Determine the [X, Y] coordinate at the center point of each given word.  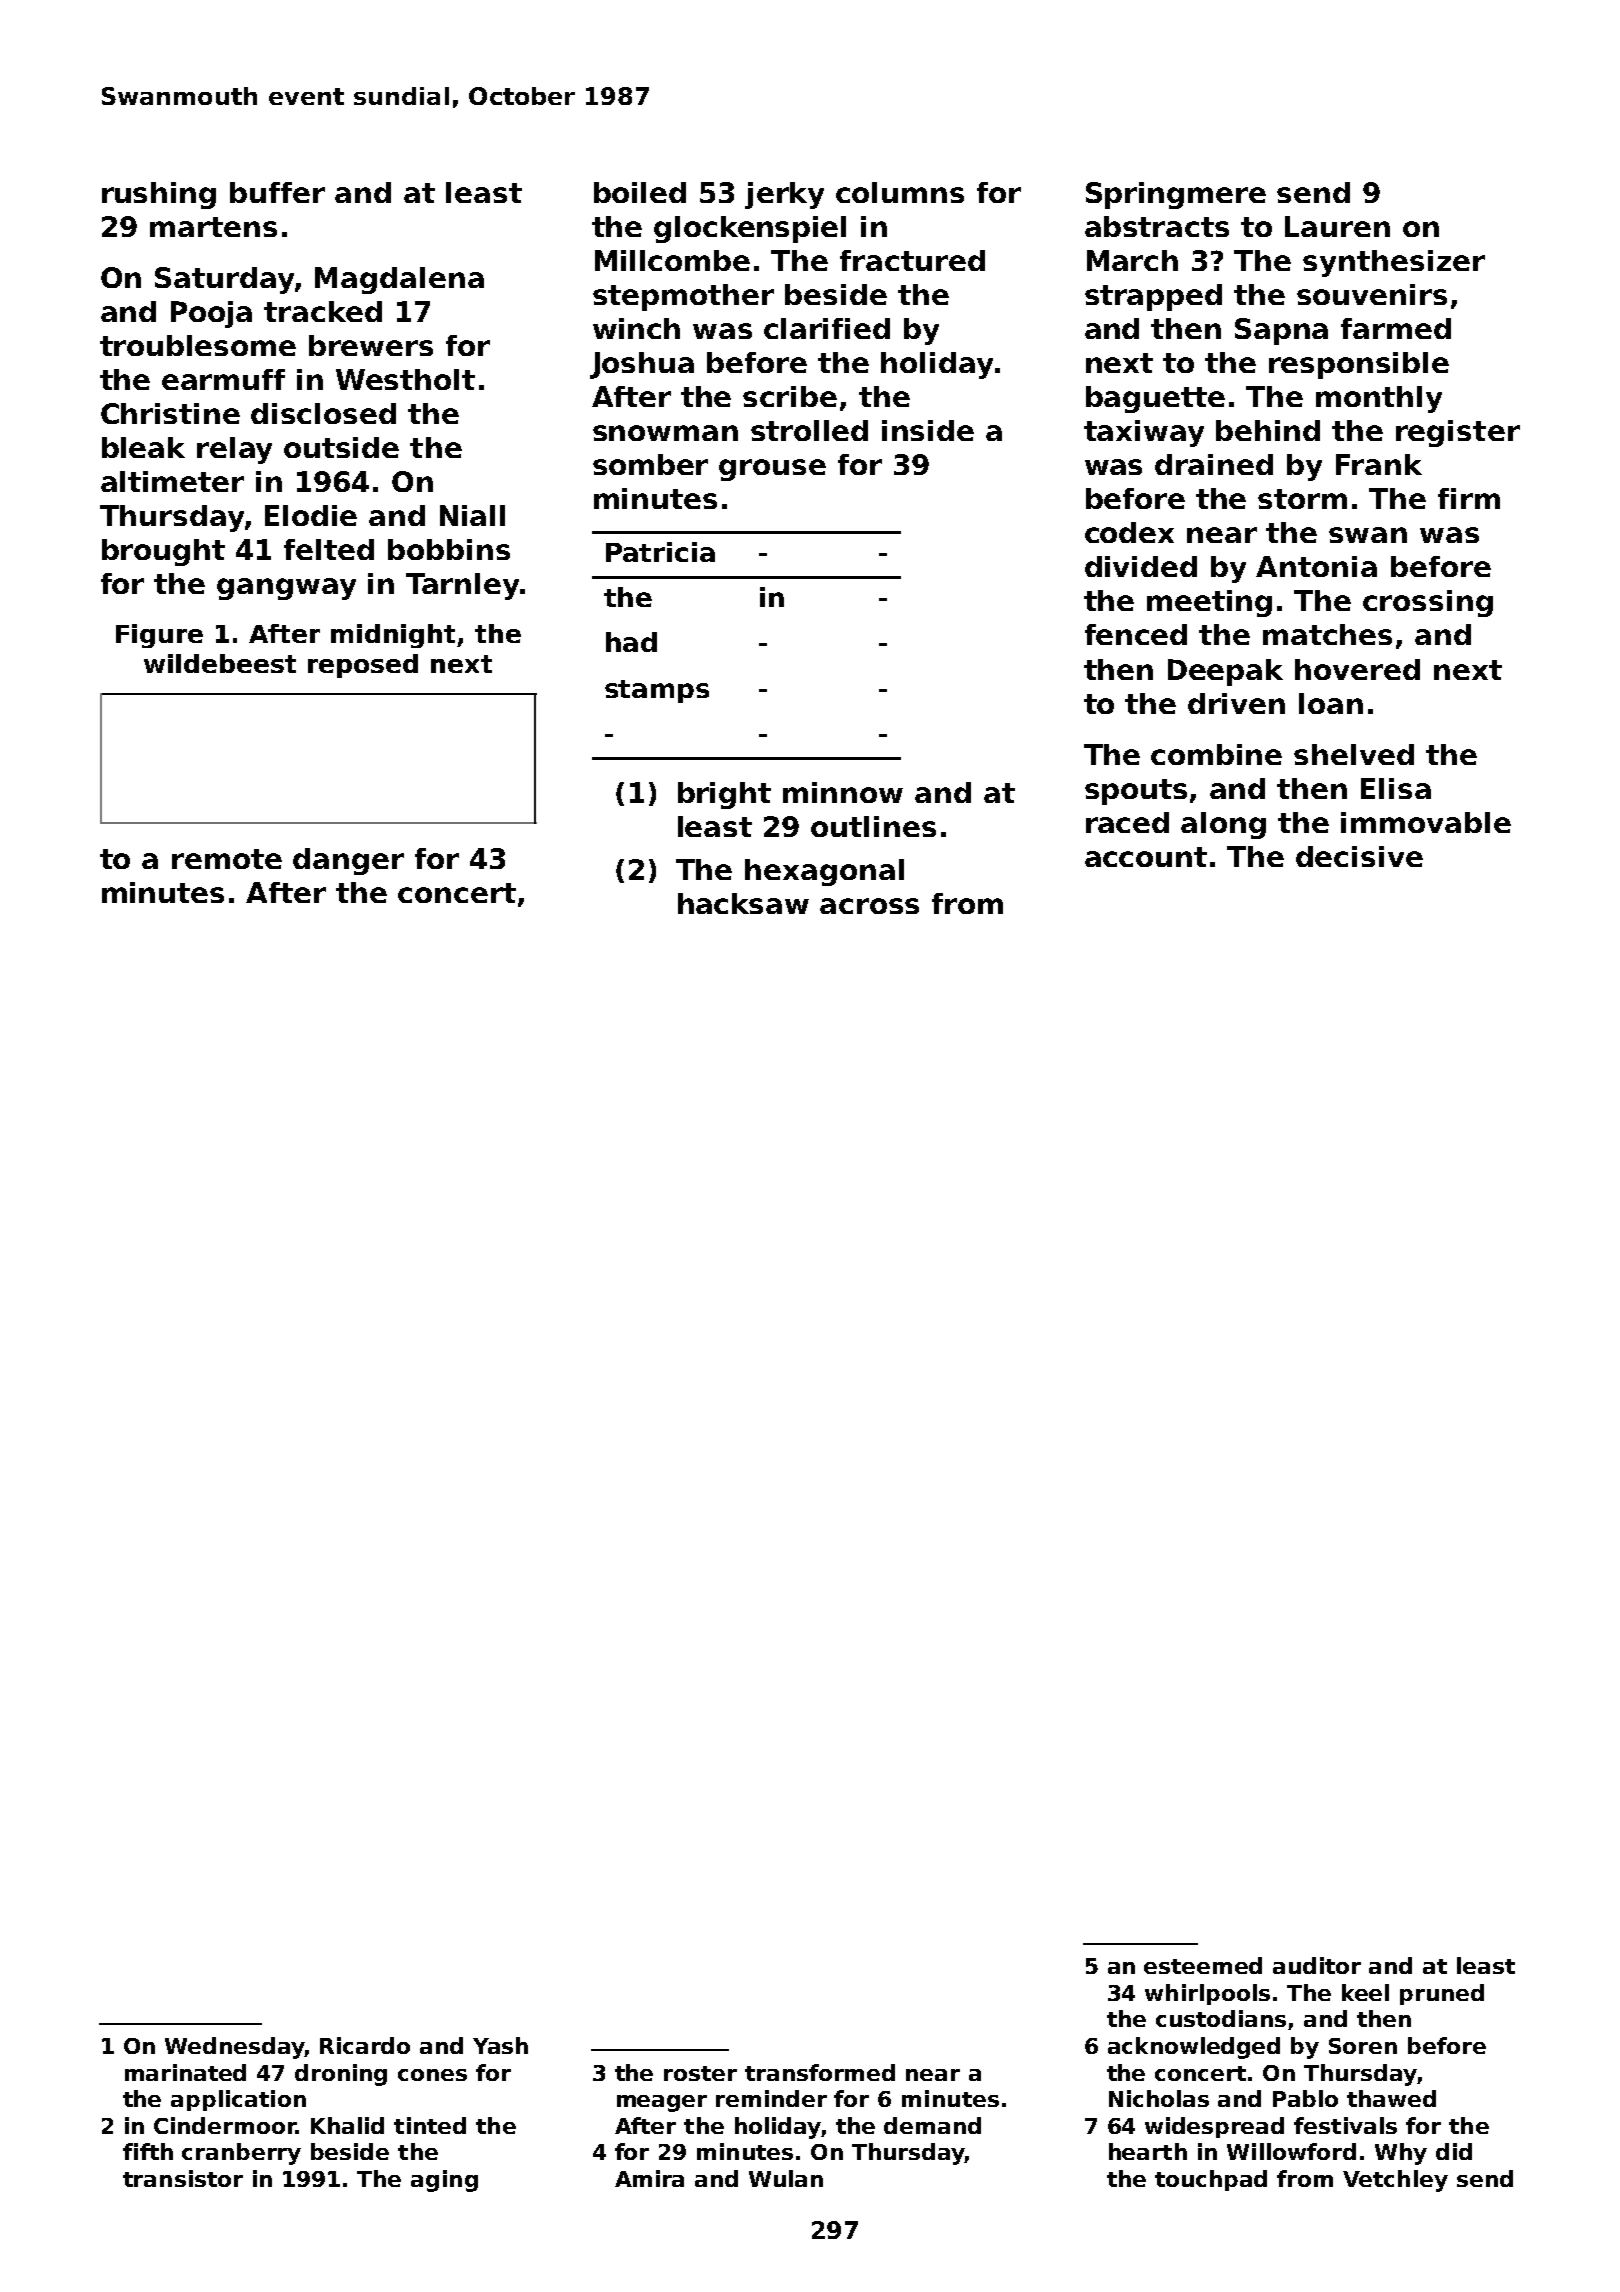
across [869, 906]
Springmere [1176, 195]
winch [636, 328]
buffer [277, 192]
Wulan [786, 2178]
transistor [183, 2178]
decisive [1359, 856]
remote [227, 859]
